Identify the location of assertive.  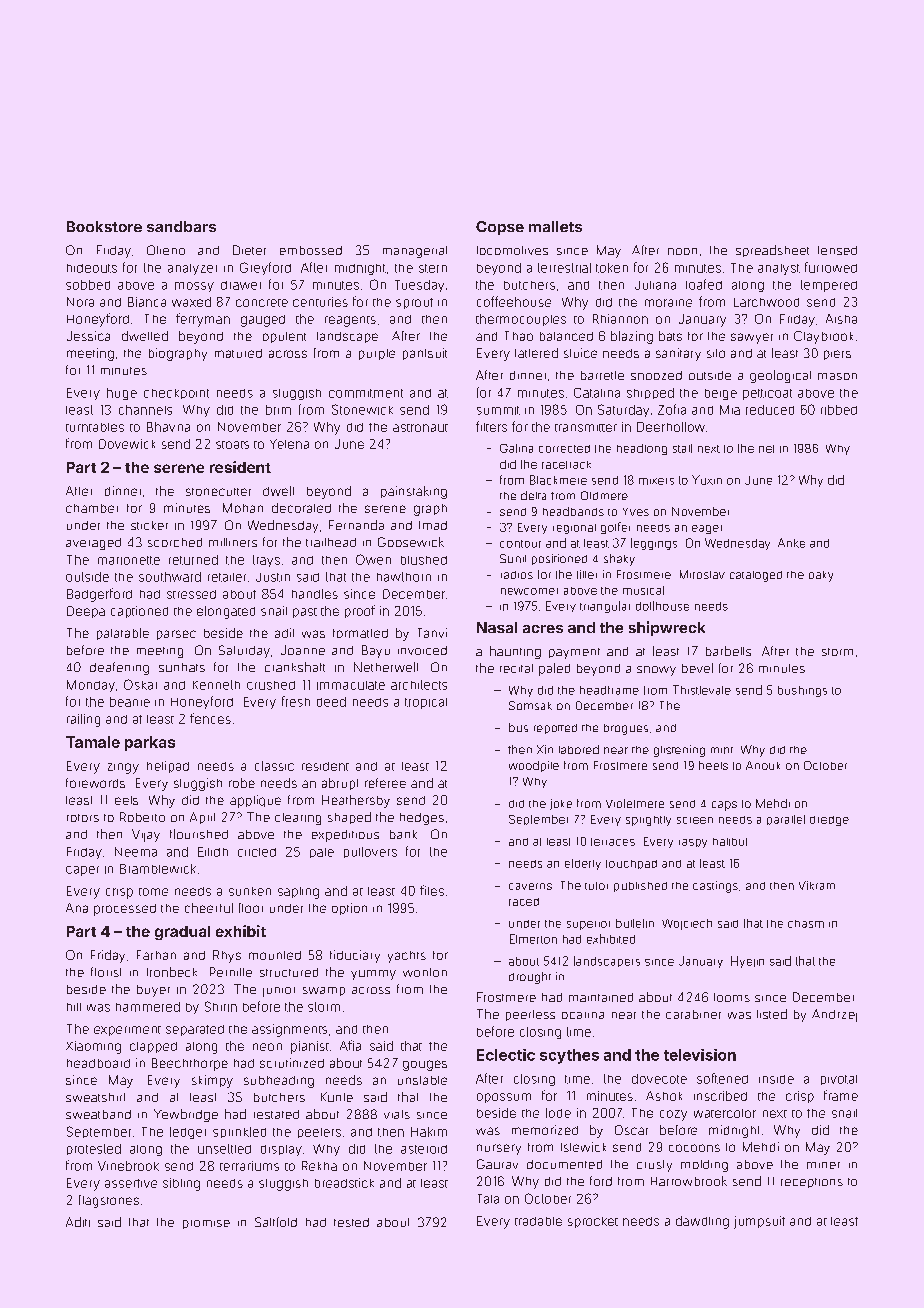
(131, 1183).
